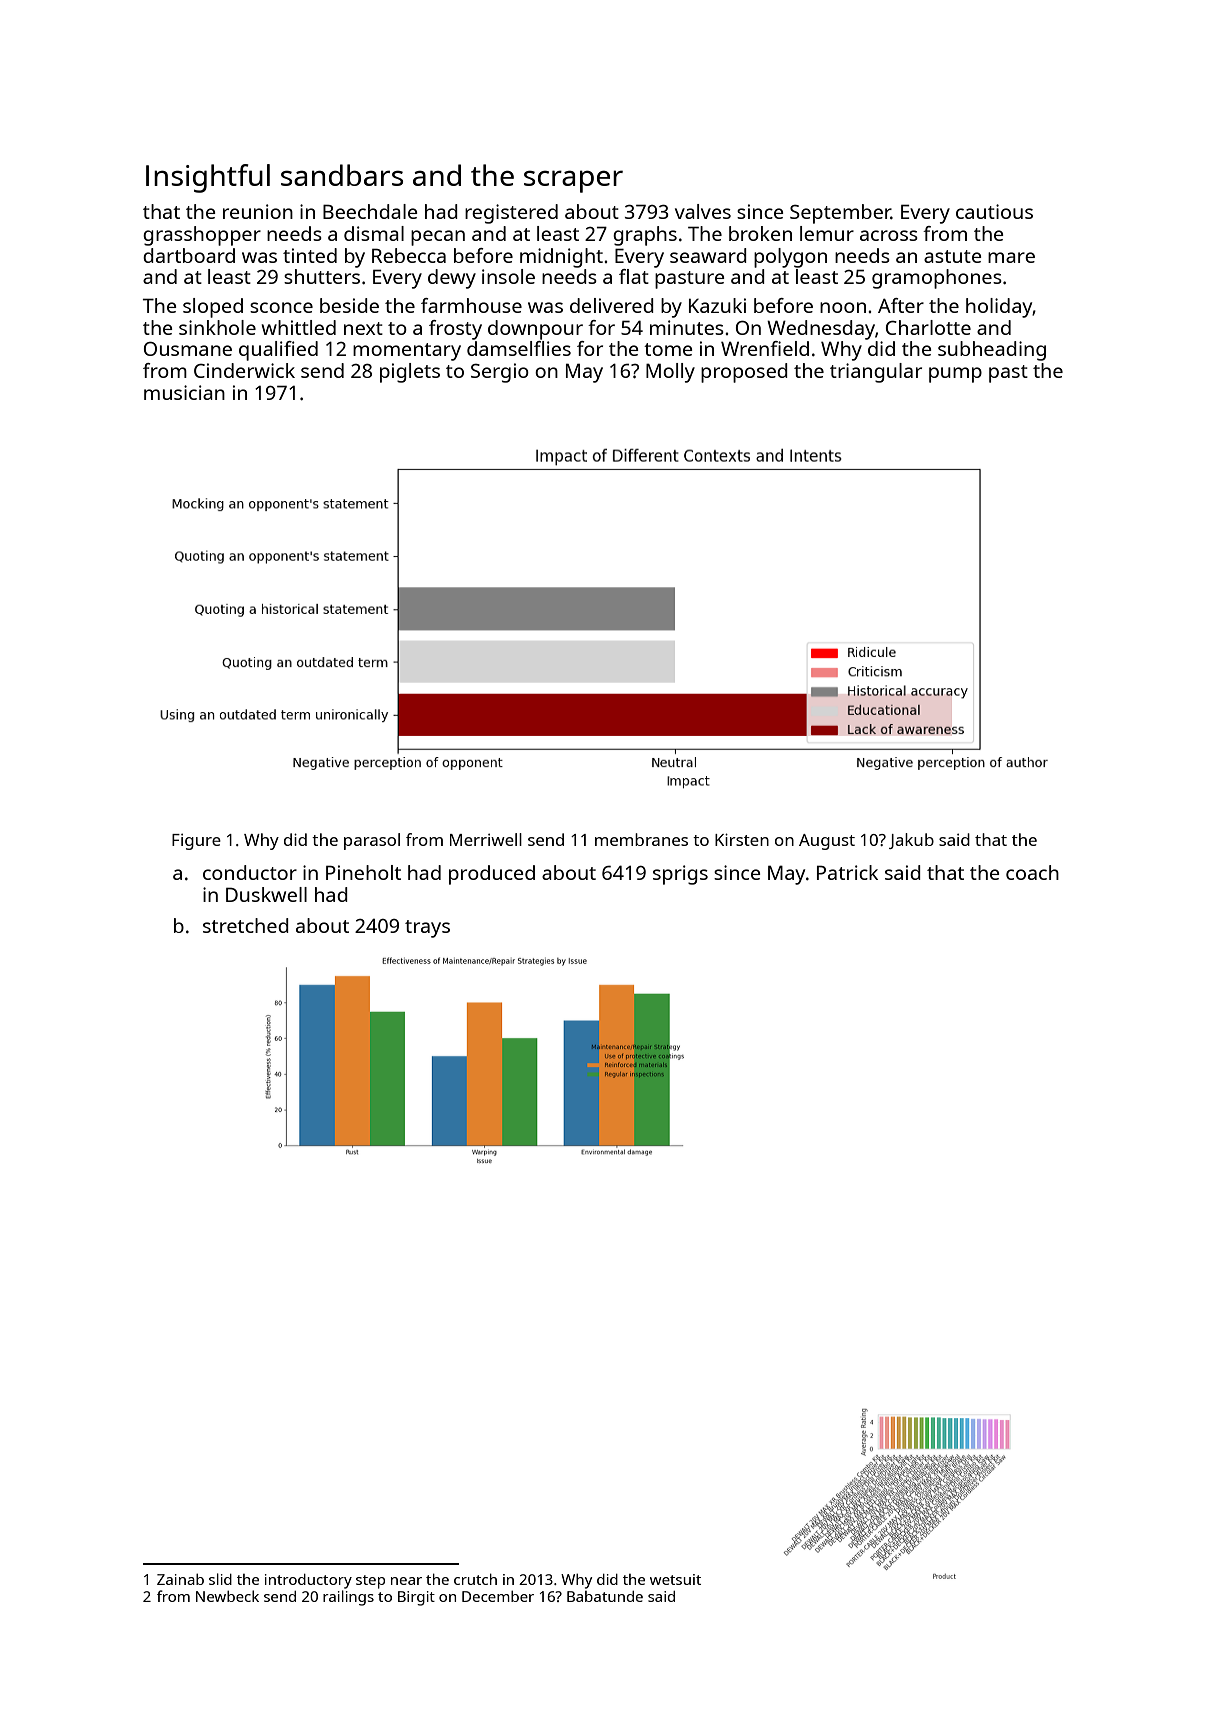  I want to click on Pineholt, so click(363, 872).
